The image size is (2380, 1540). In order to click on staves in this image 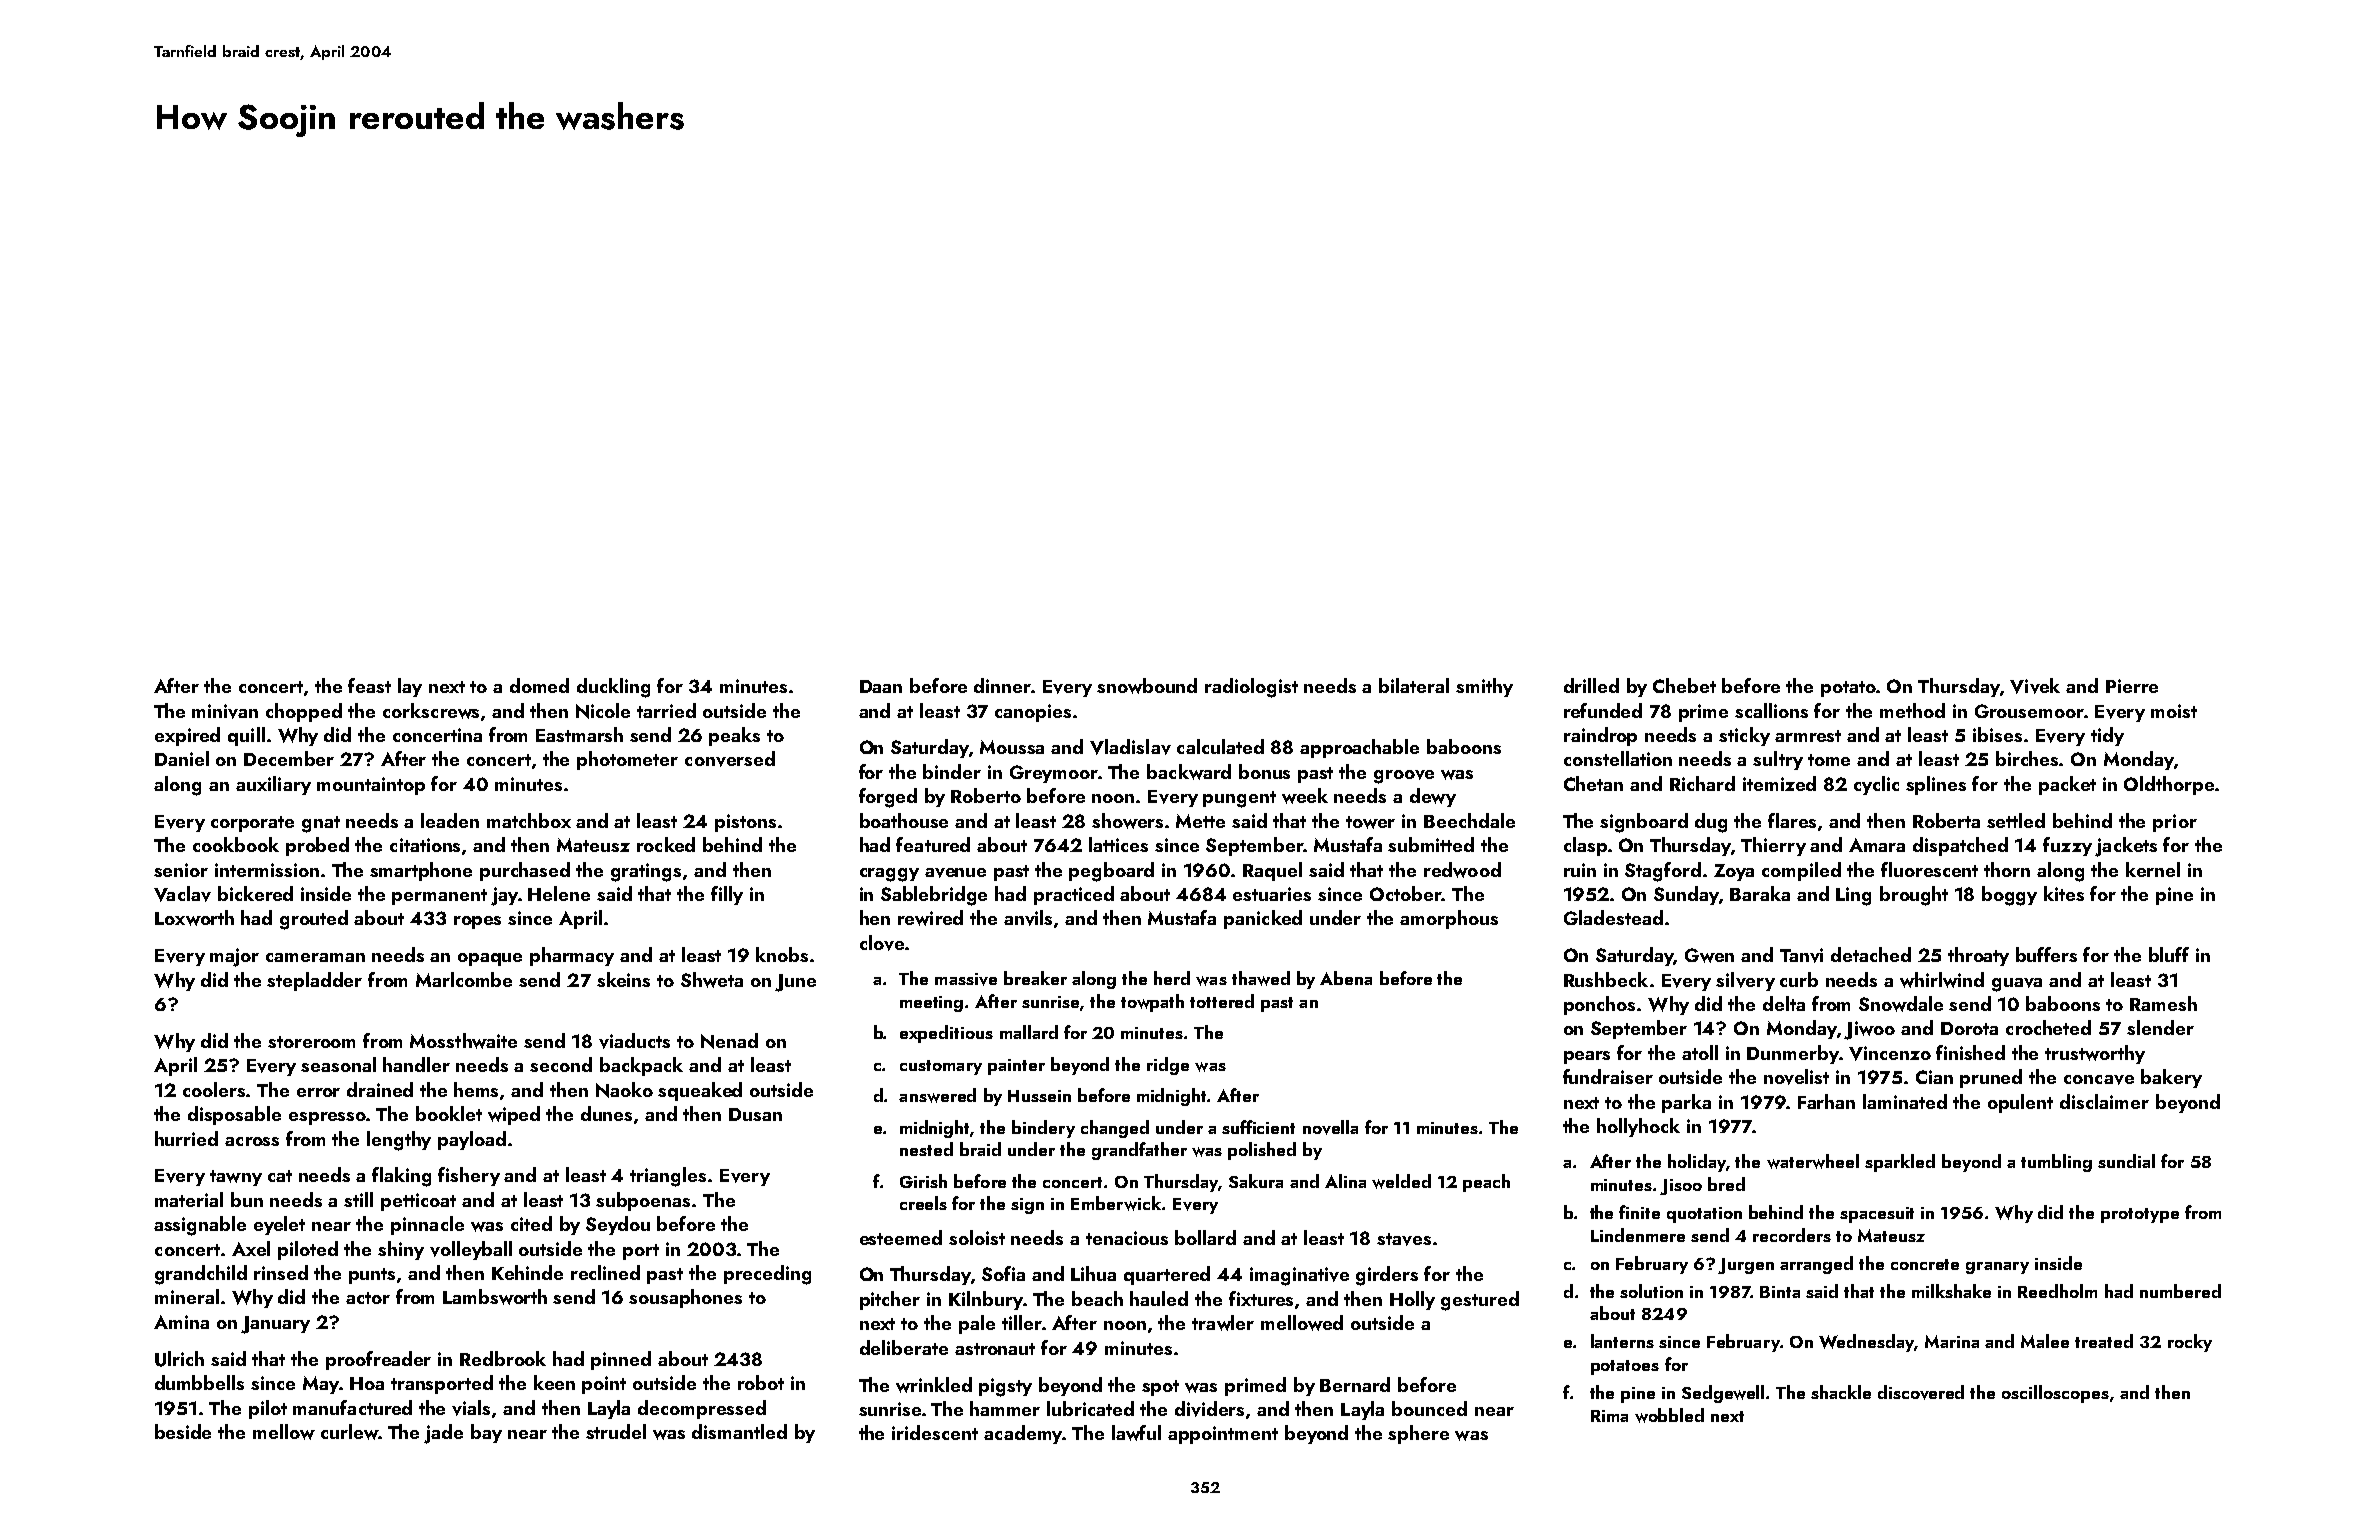, I will do `click(1404, 1239)`.
